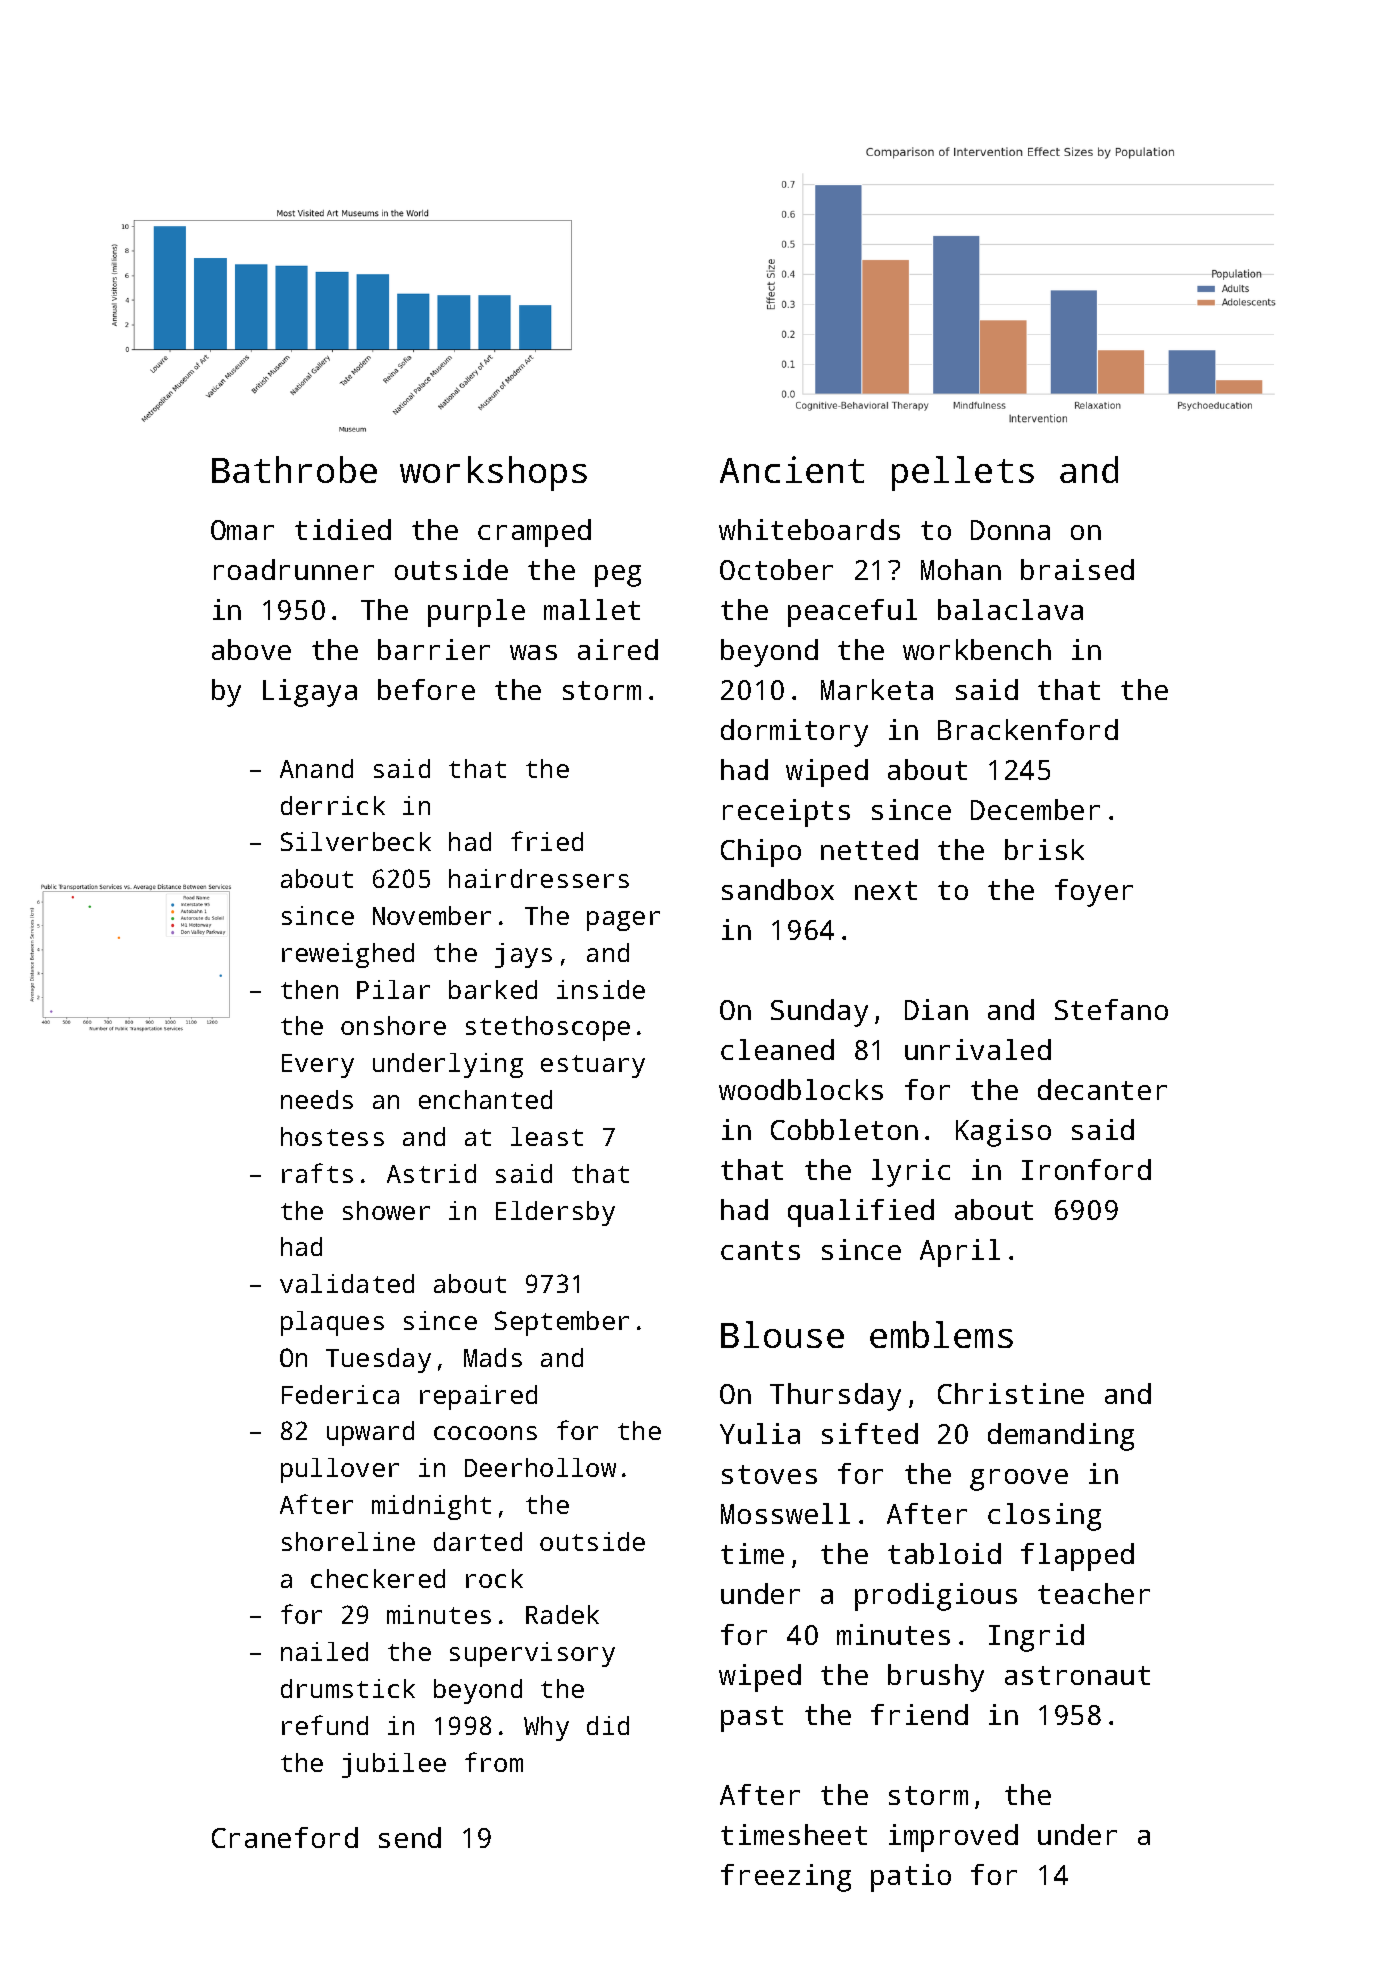 This page has height=1969, width=1386. Describe the element at coordinates (547, 841) in the page. I see `fried` at that location.
